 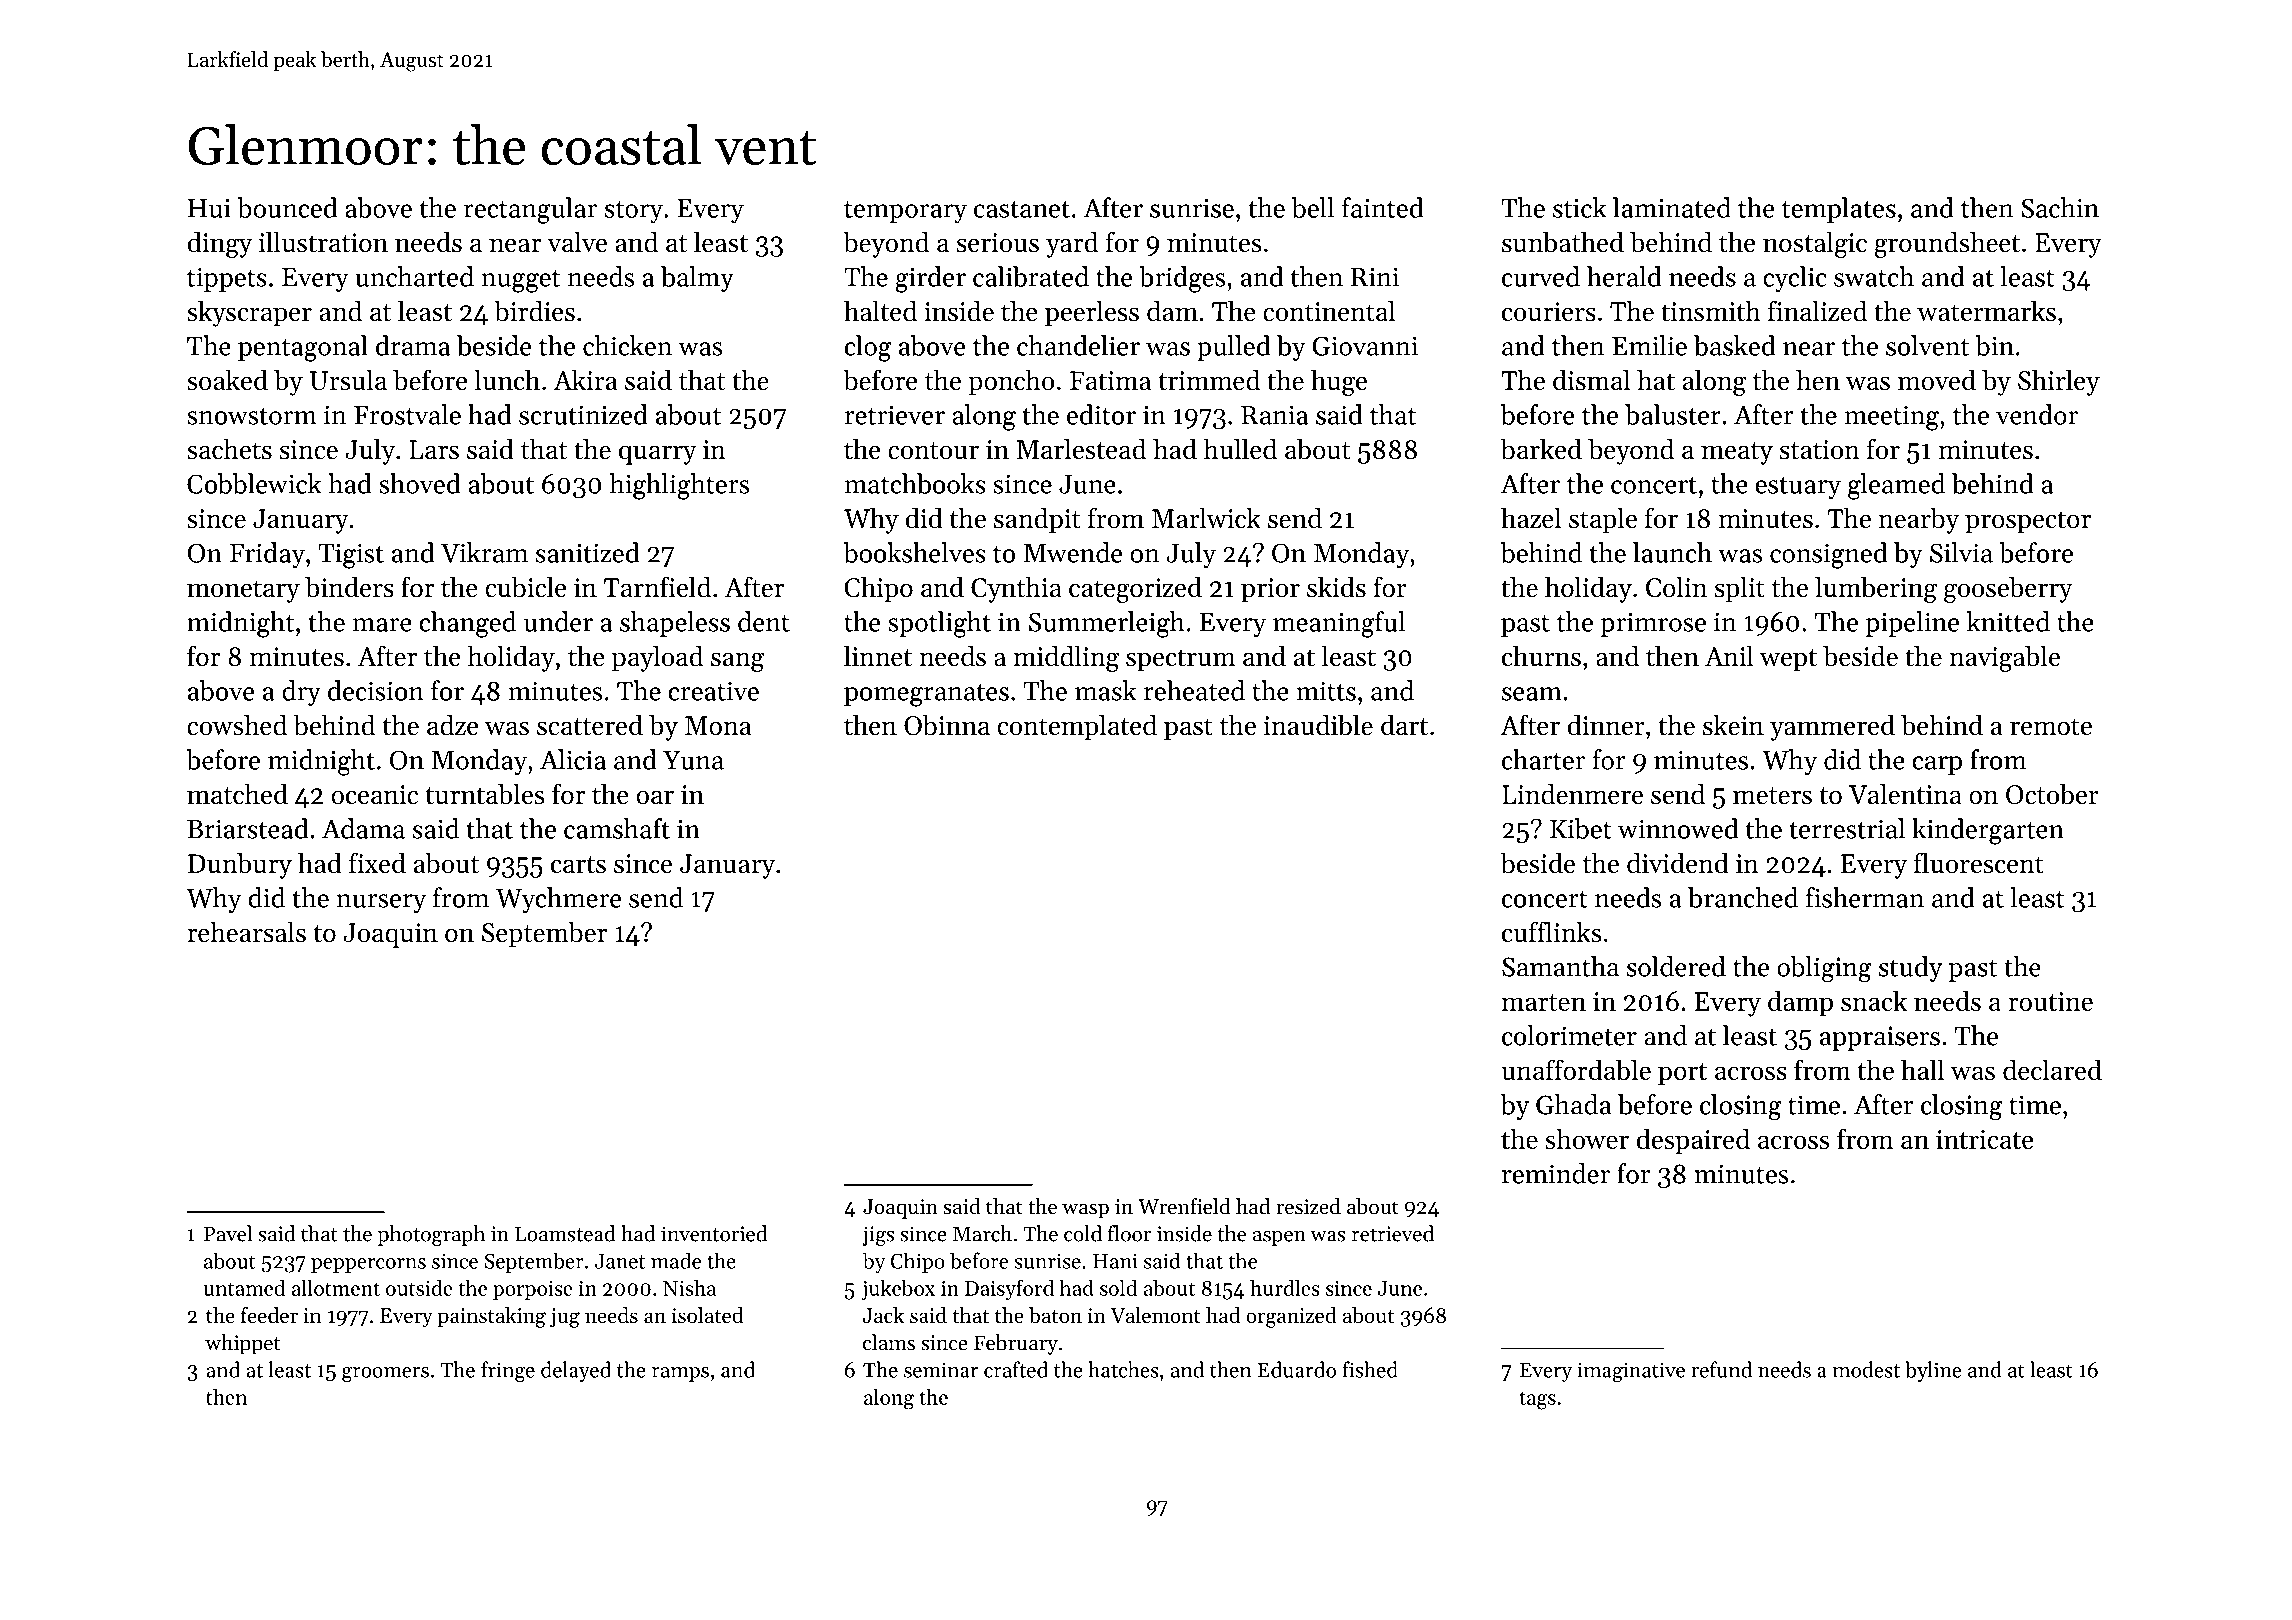 What do you see at coordinates (1569, 1035) in the screenshot?
I see `colorimeter` at bounding box center [1569, 1035].
